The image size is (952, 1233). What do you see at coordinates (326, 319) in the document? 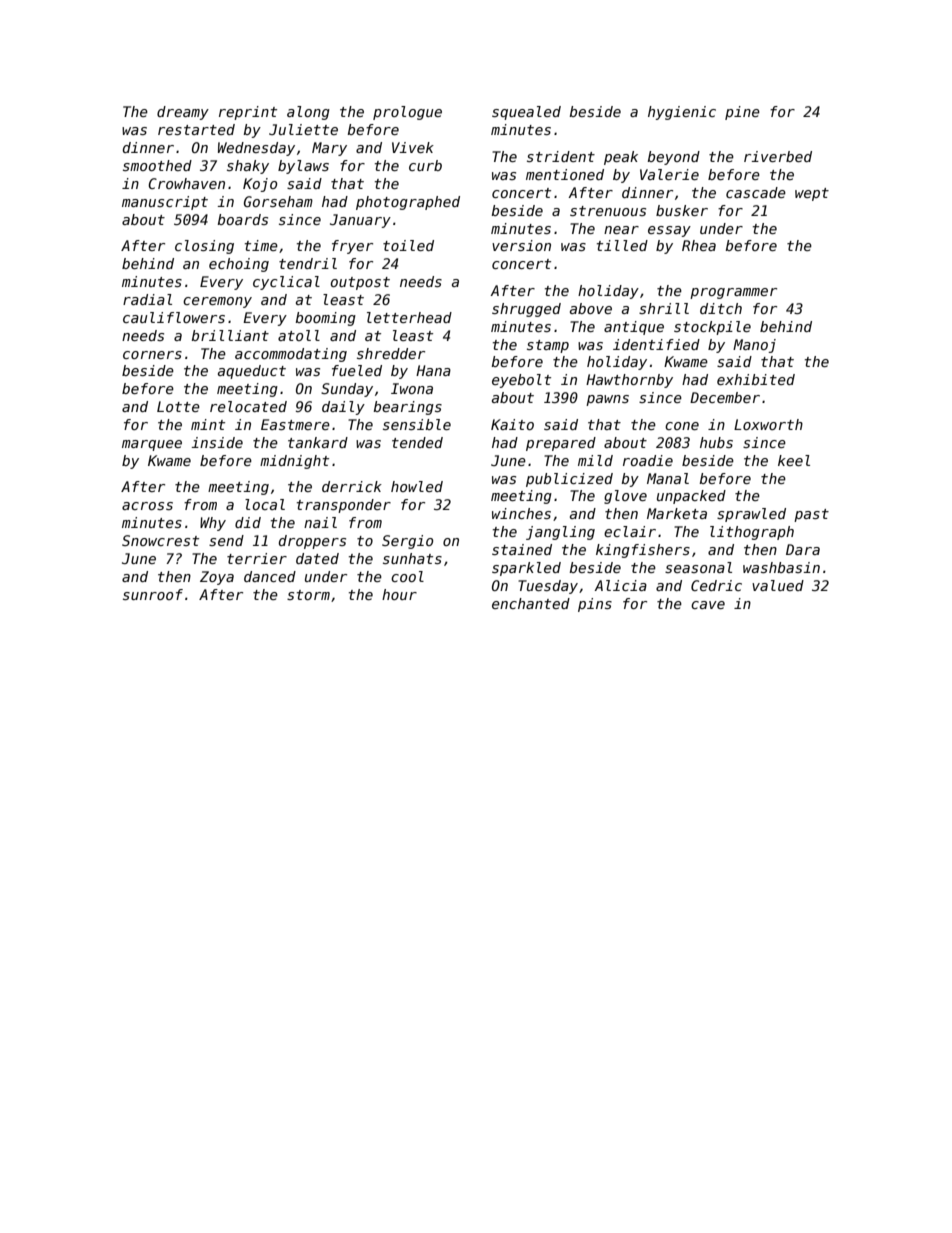
I see `booming` at bounding box center [326, 319].
